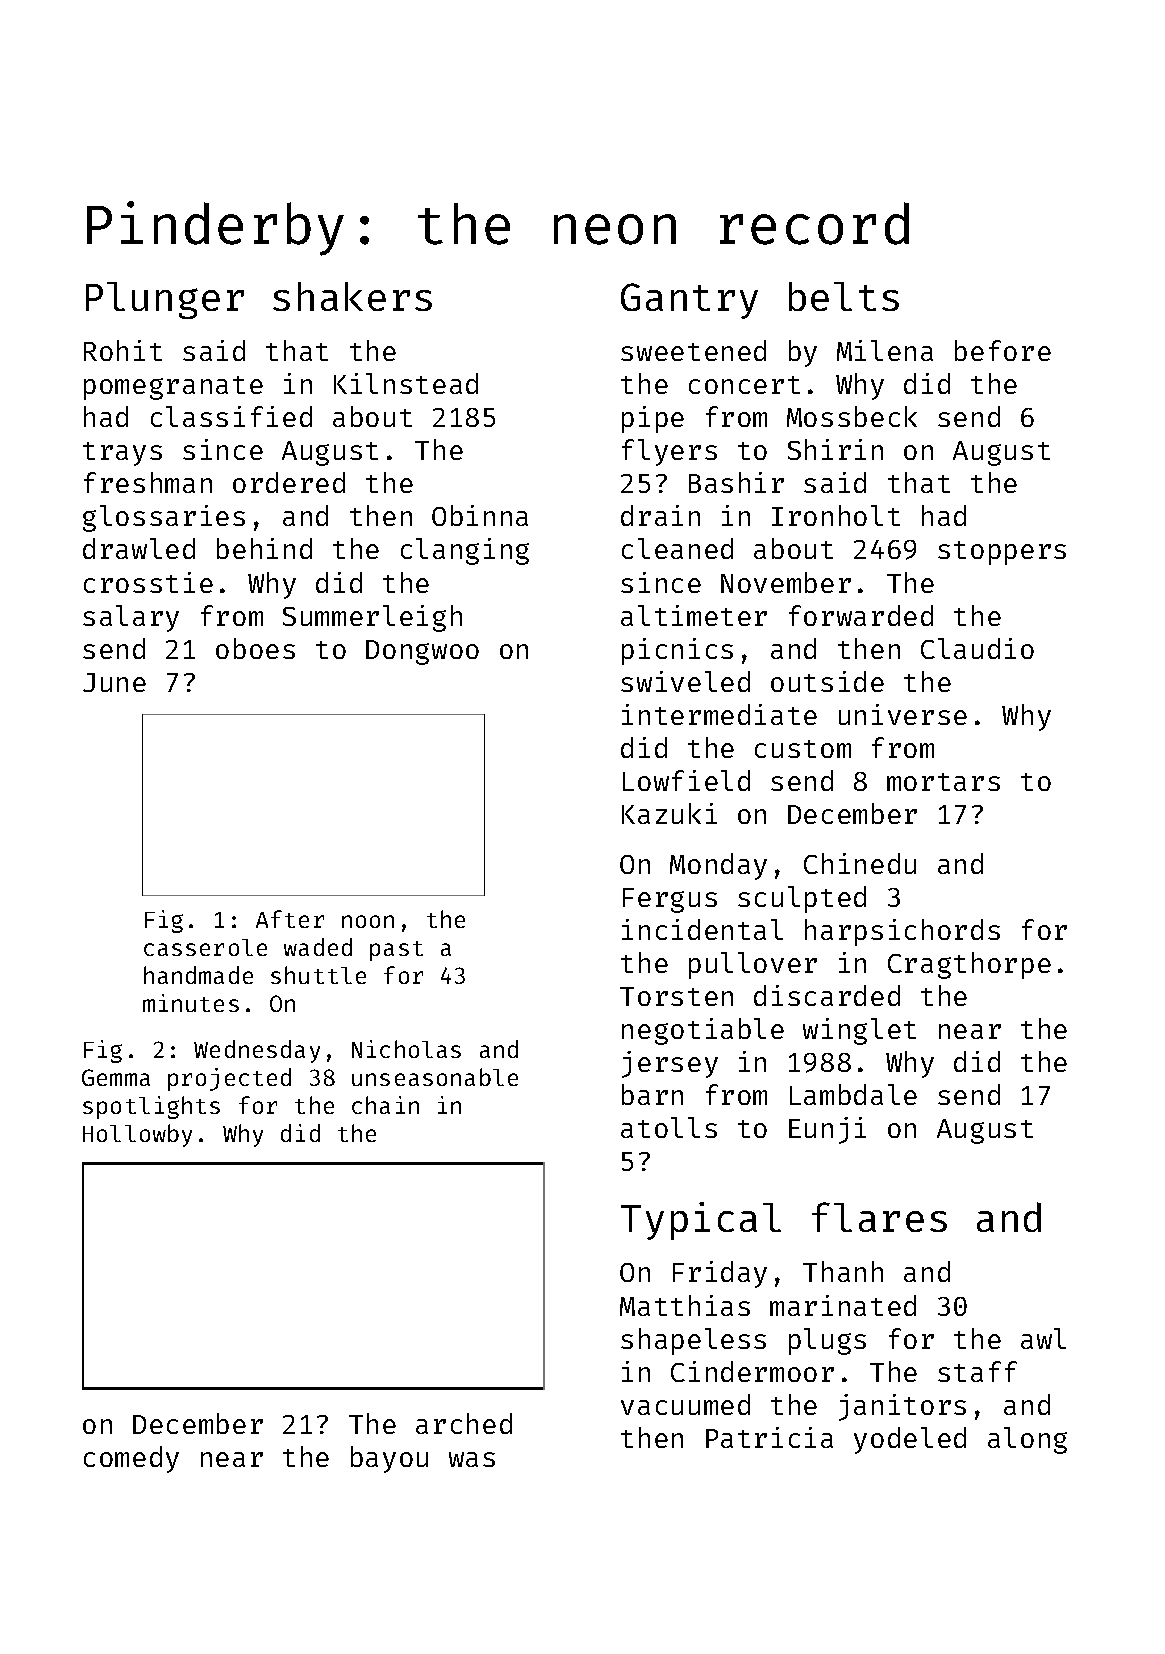 Image resolution: width=1165 pixels, height=1654 pixels. What do you see at coordinates (827, 681) in the page?
I see `outside` at bounding box center [827, 681].
